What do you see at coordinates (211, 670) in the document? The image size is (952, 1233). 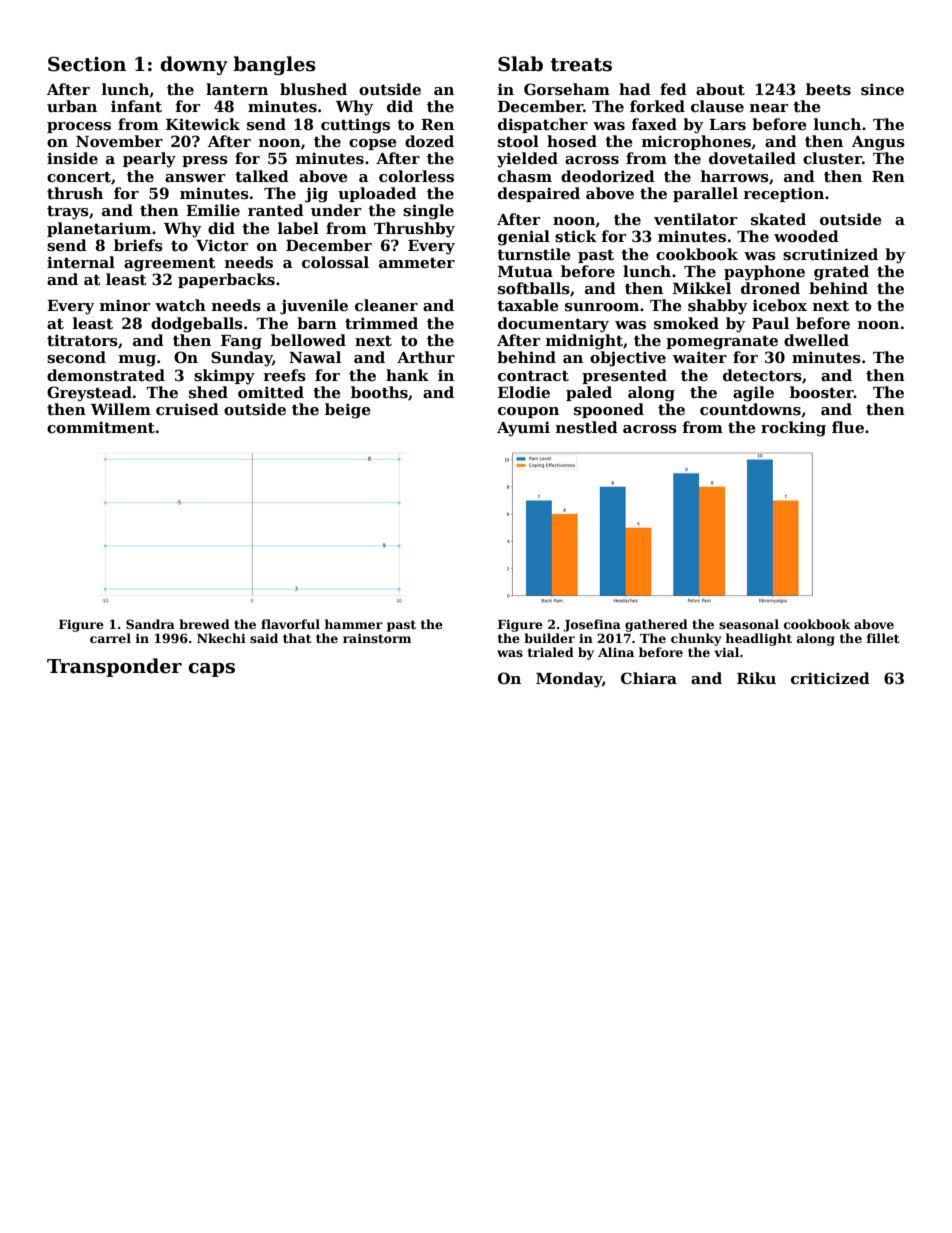 I see `caps` at bounding box center [211, 670].
